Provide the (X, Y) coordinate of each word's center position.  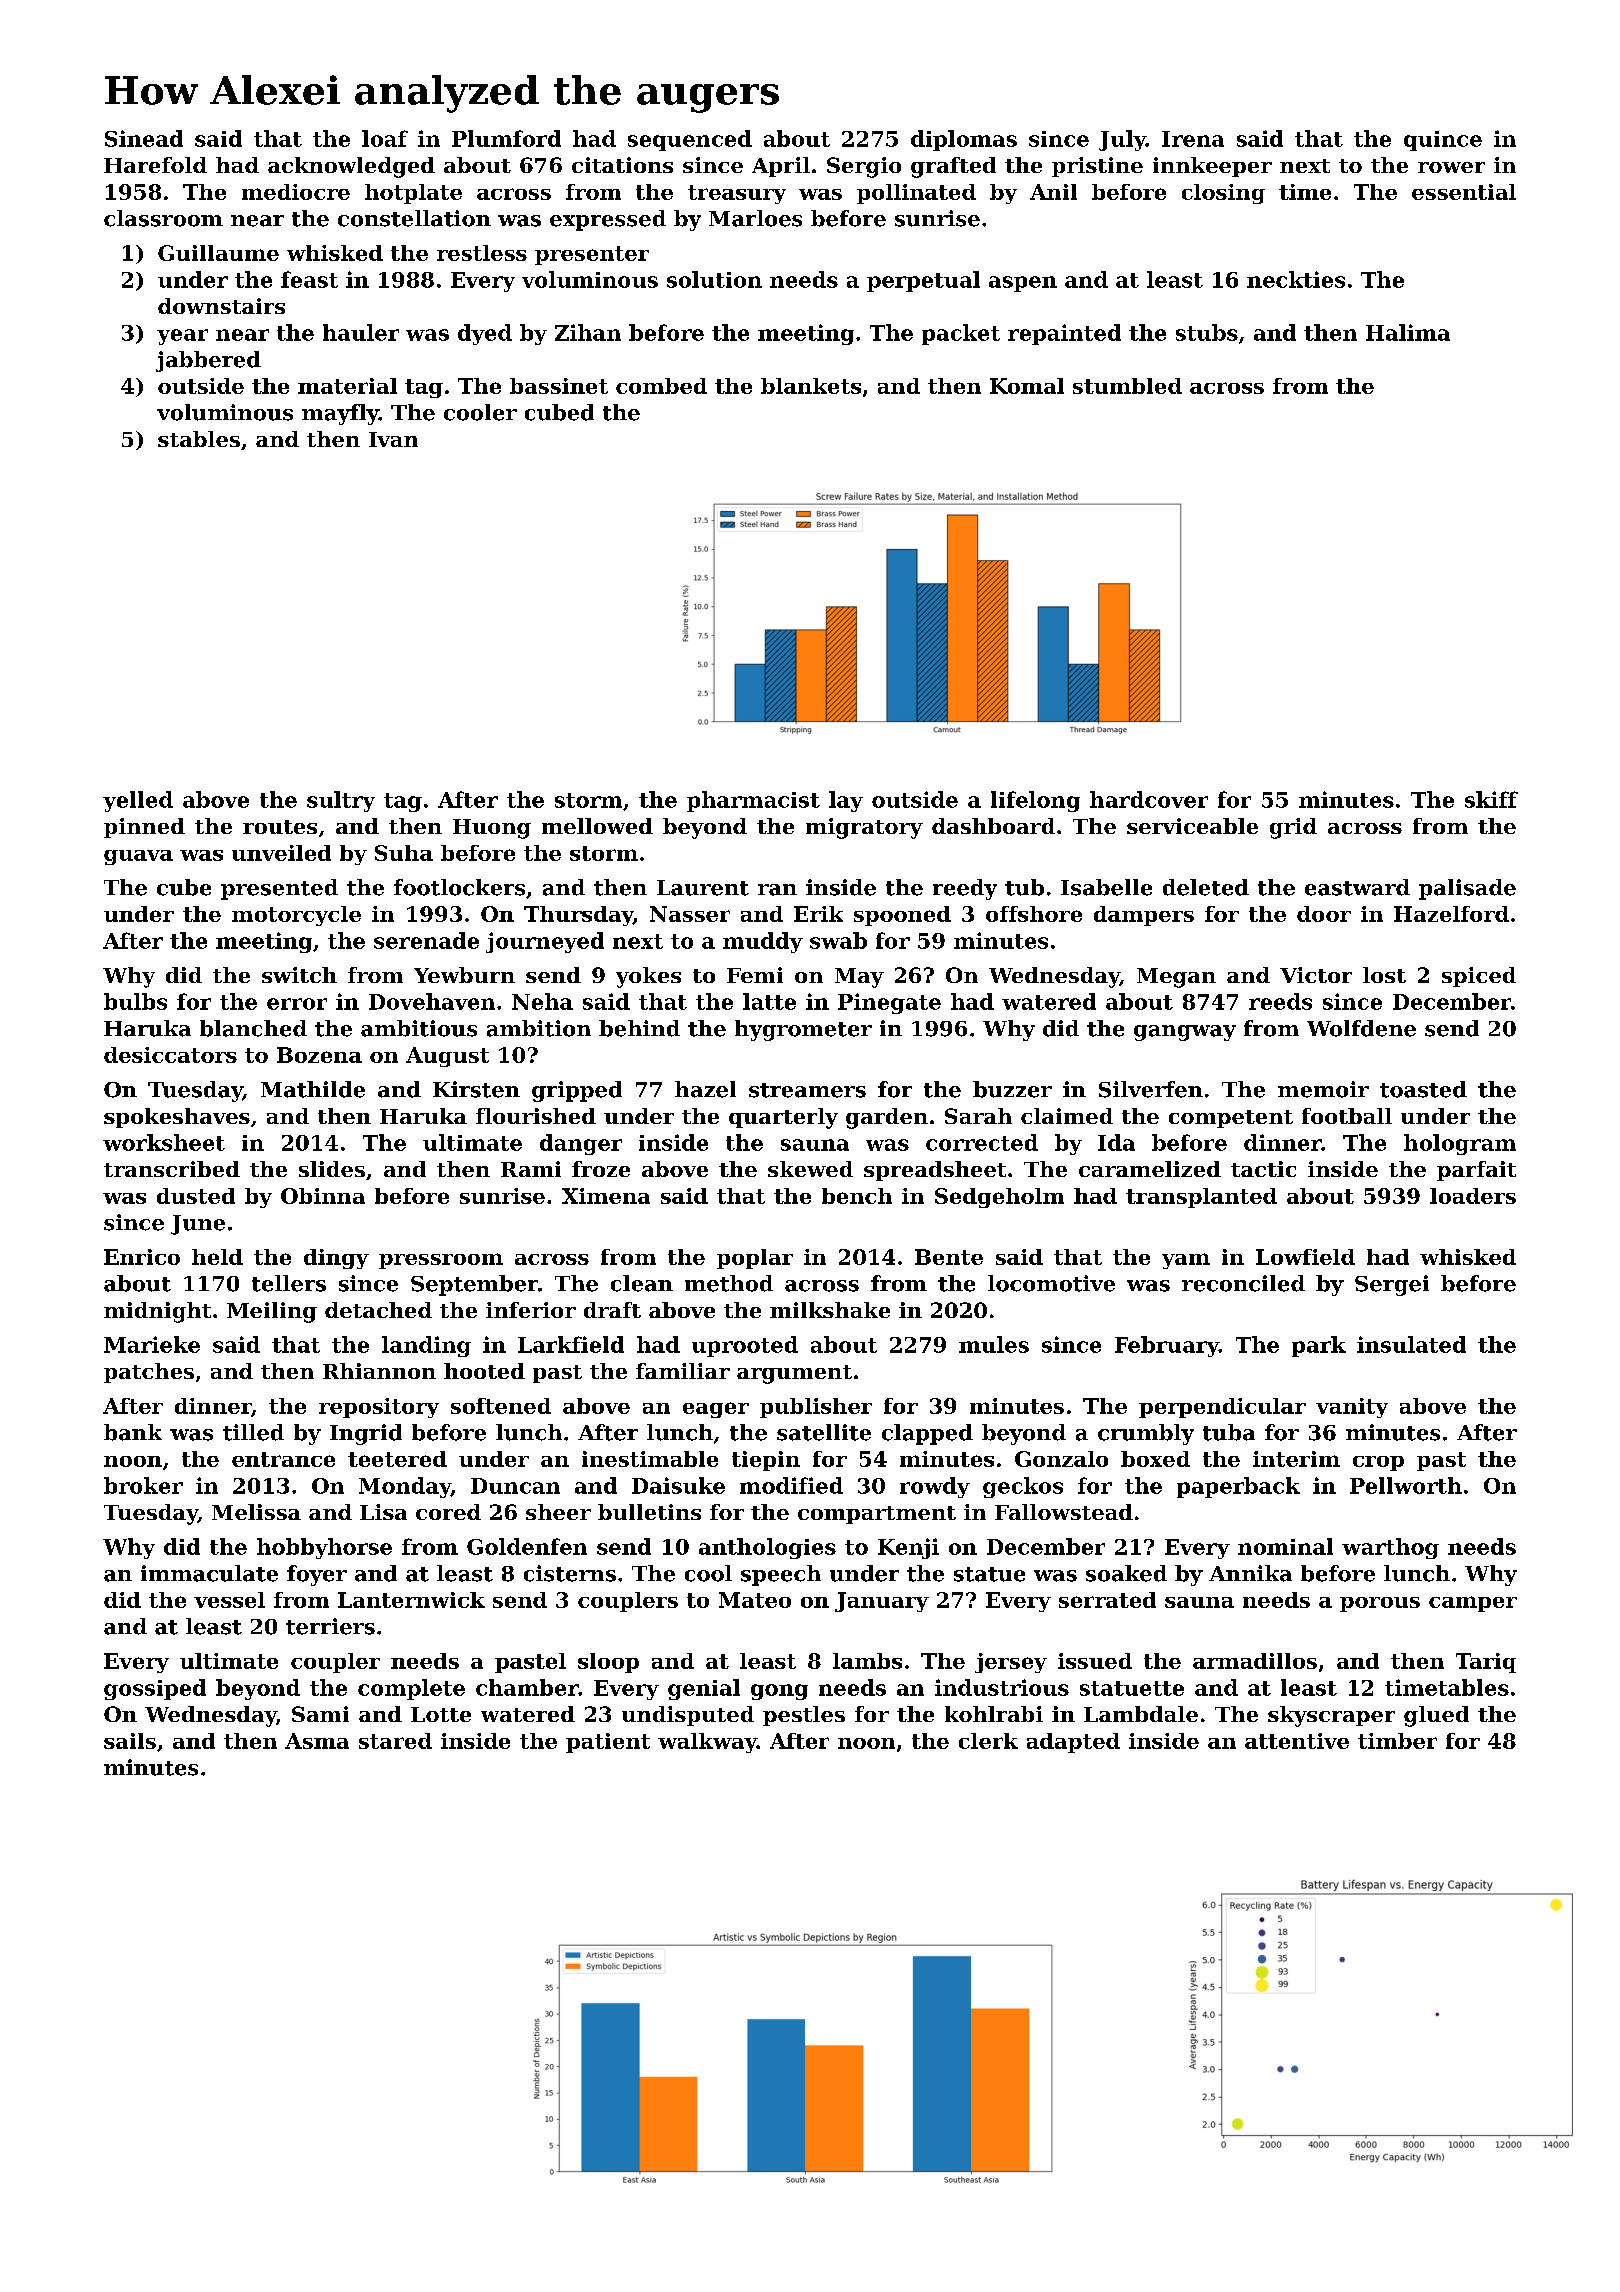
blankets (811, 386)
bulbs (135, 1001)
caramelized (1150, 1169)
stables (199, 439)
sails (130, 1741)
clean (642, 1283)
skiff (1491, 799)
